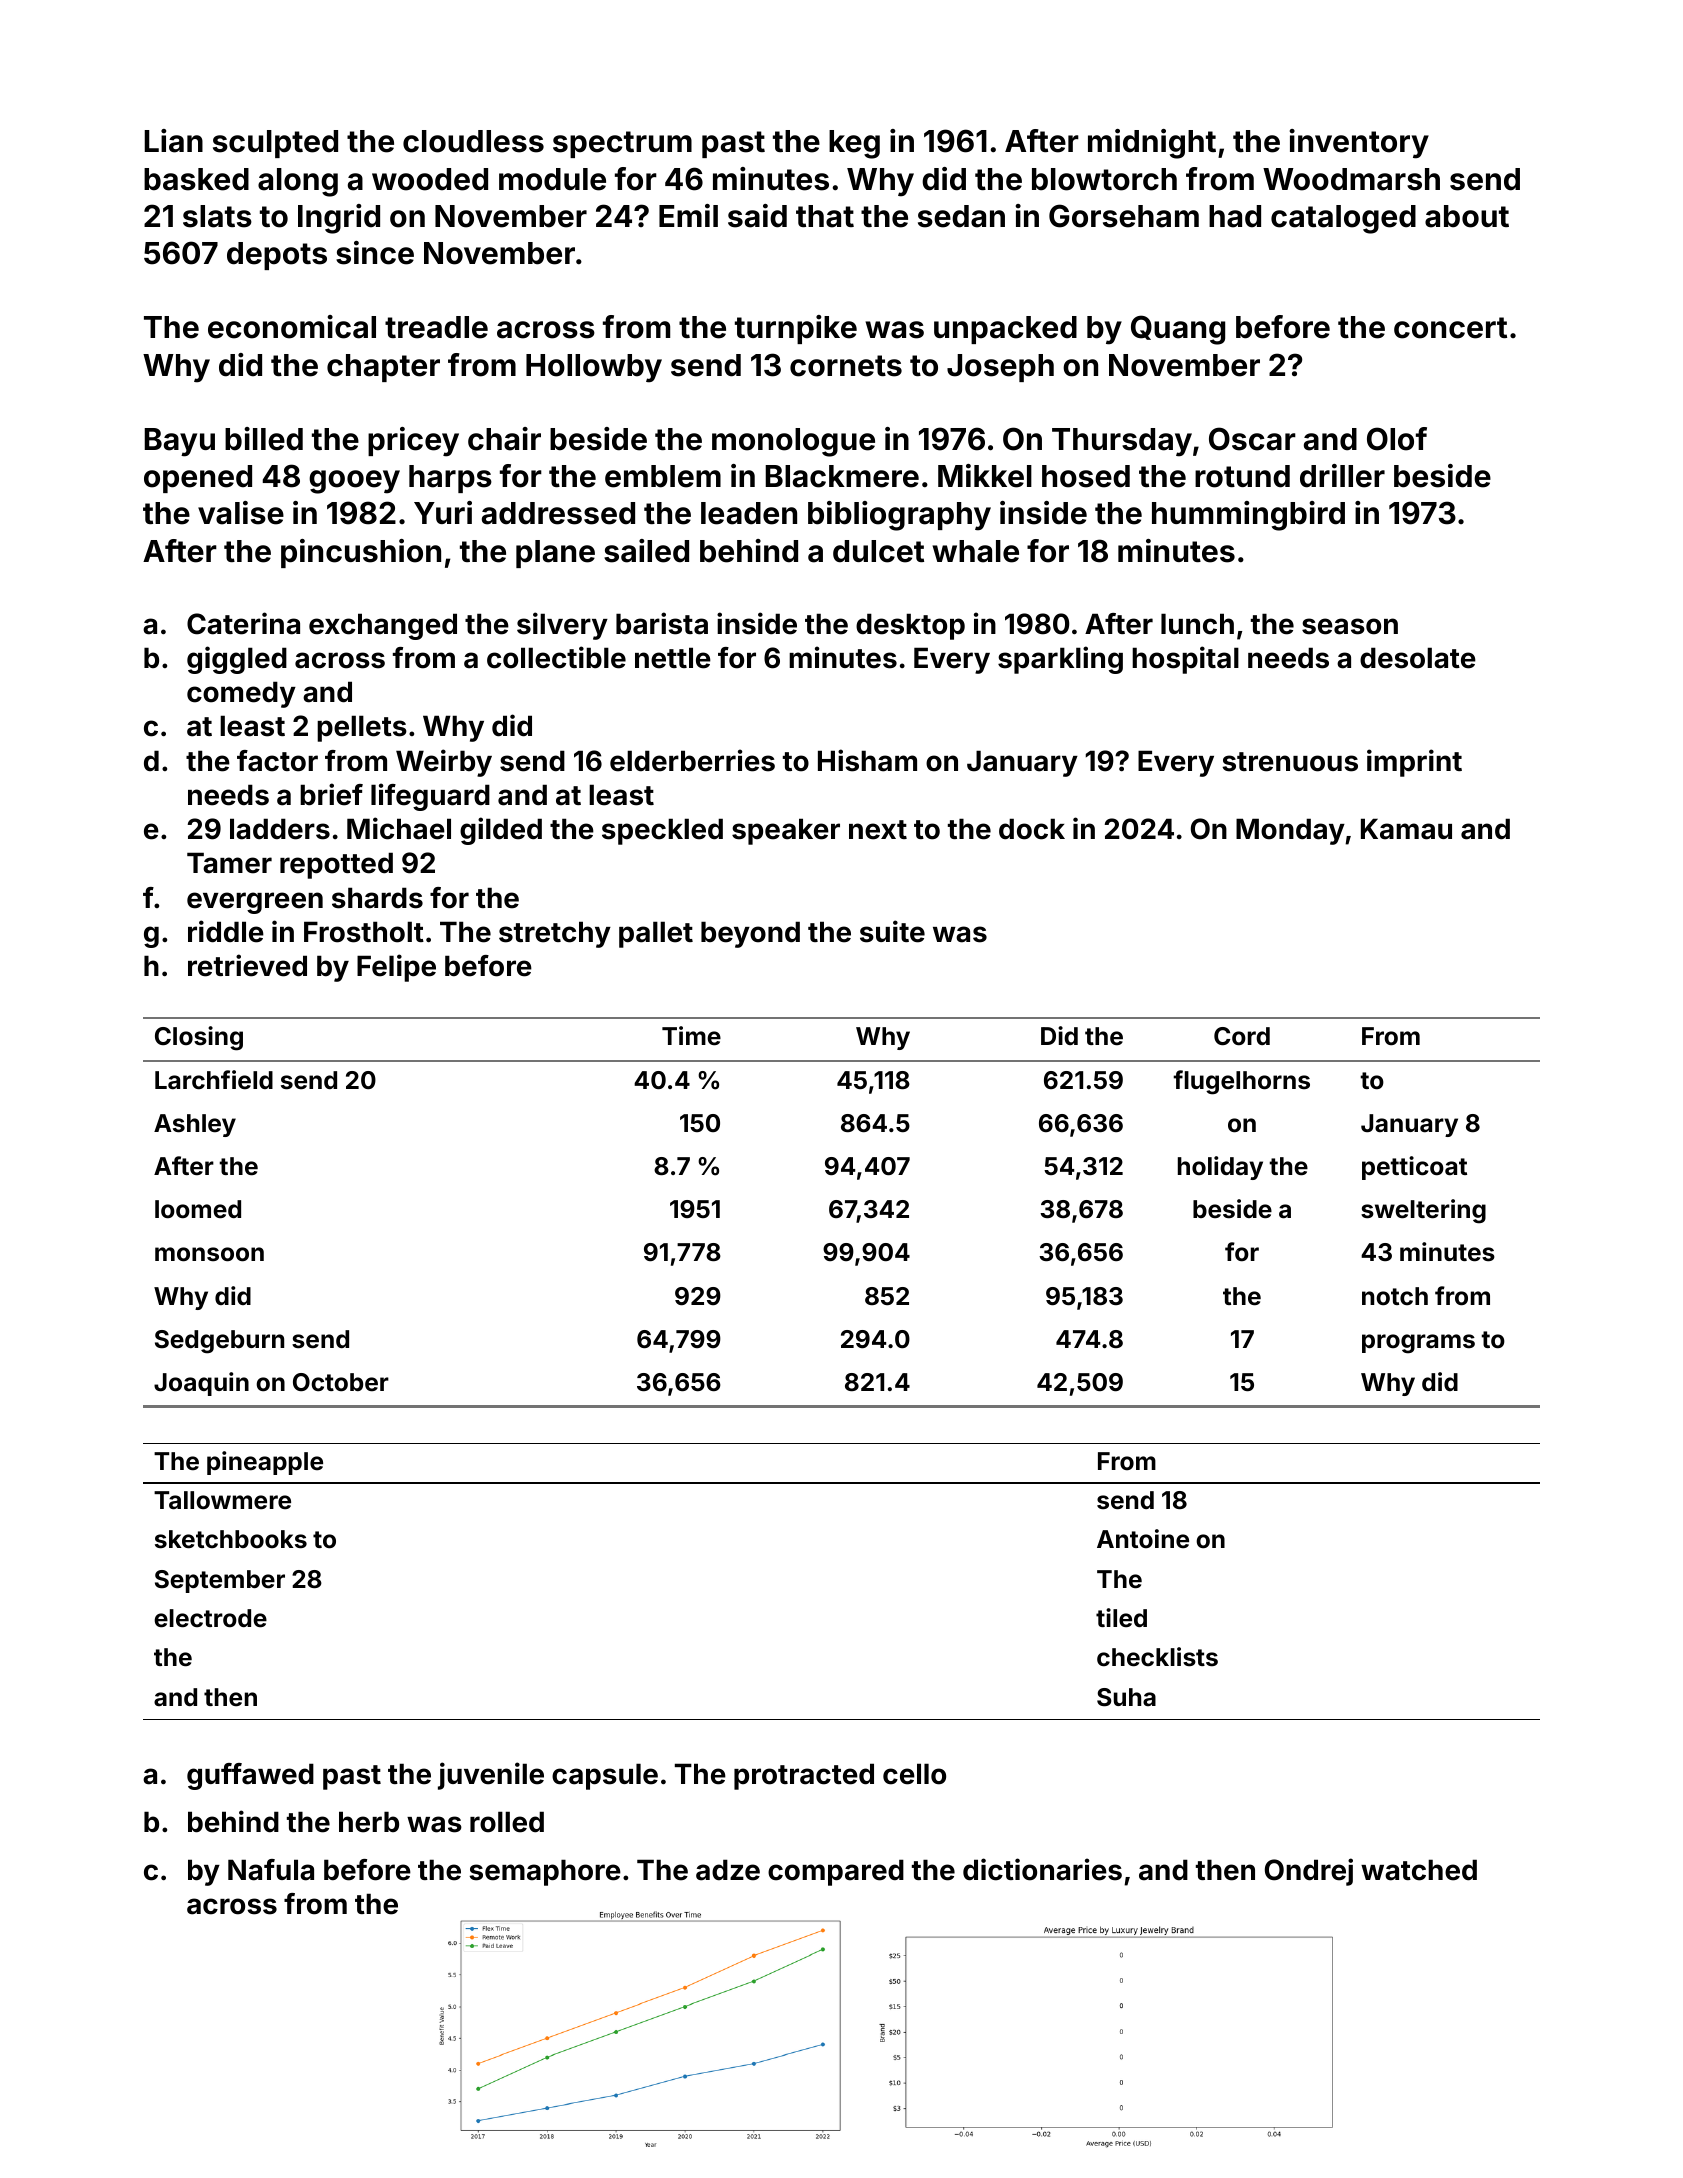 Image resolution: width=1683 pixels, height=2178 pixels. Describe the element at coordinates (491, 1776) in the screenshot. I see `juvenile` at that location.
